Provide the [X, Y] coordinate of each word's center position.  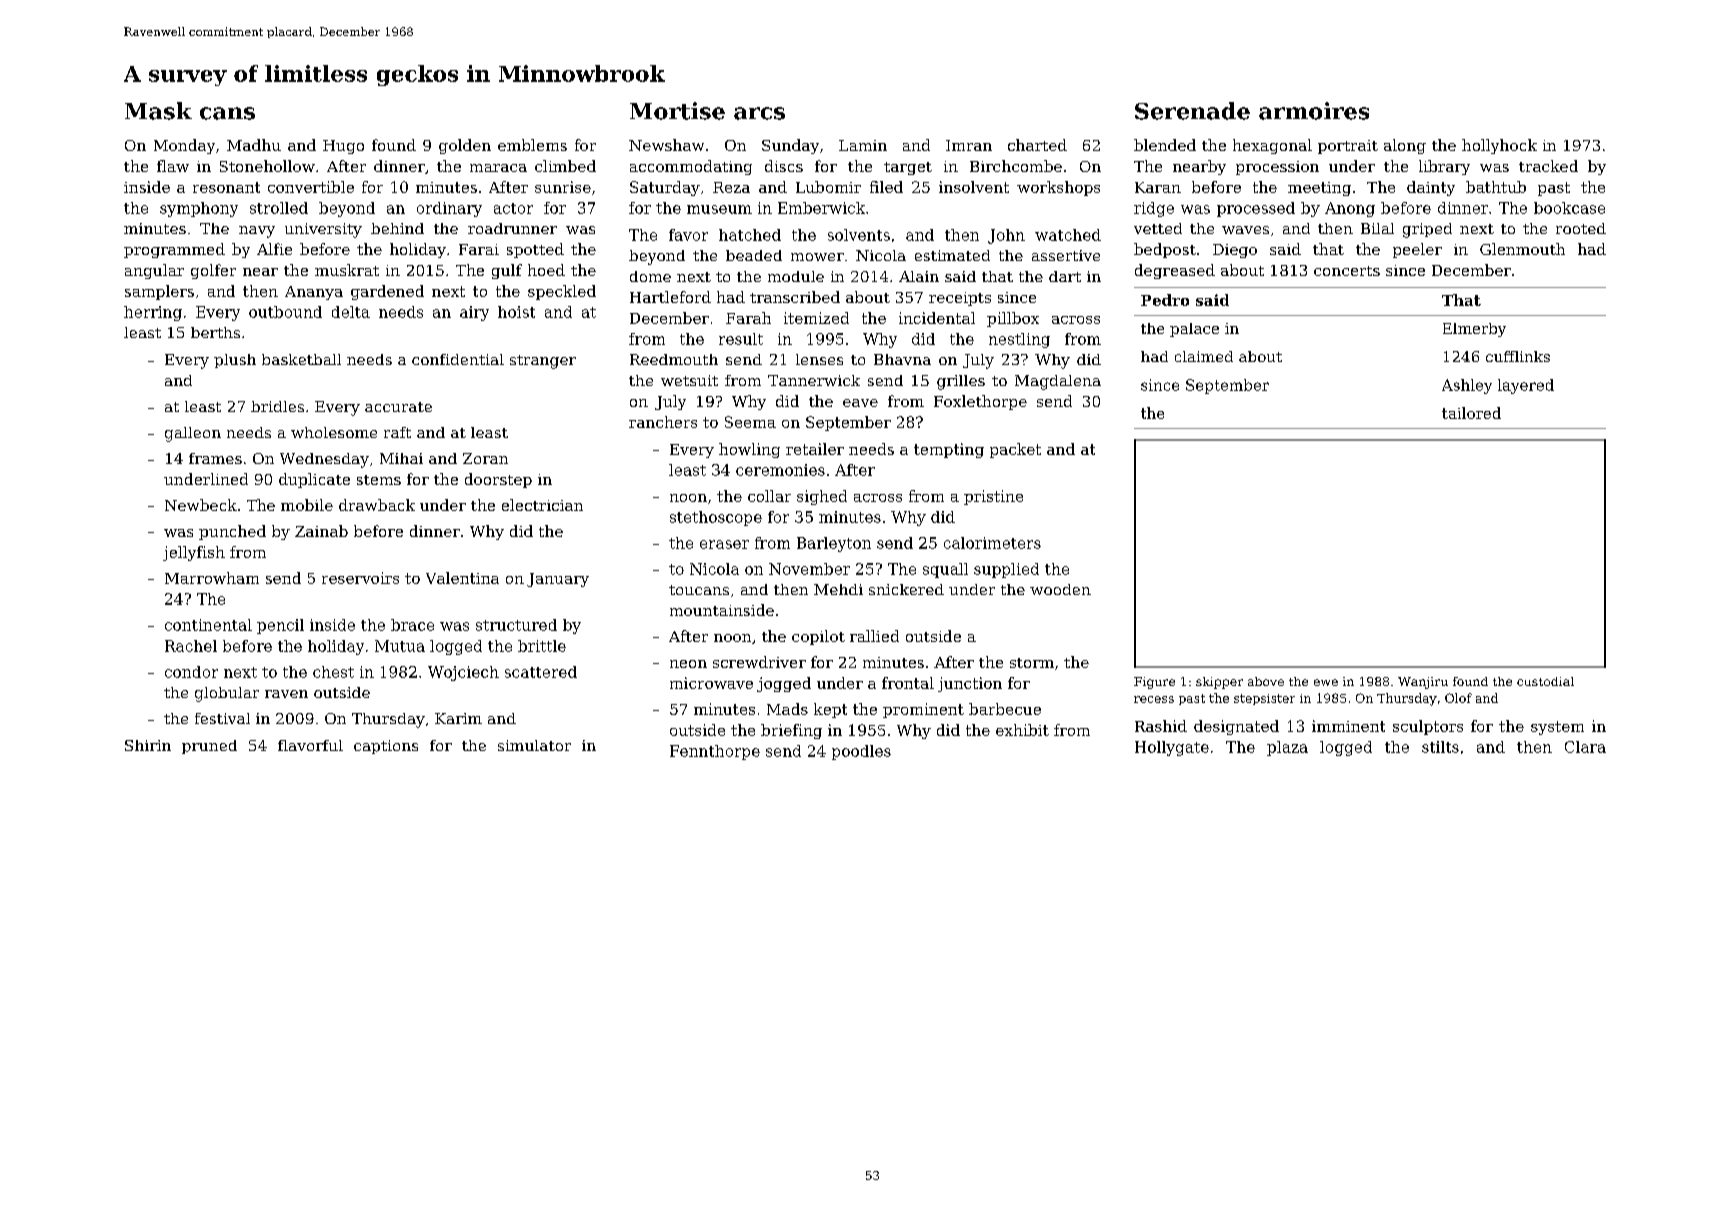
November [809, 569]
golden [465, 146]
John [1006, 236]
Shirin [148, 745]
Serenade [1192, 111]
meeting [1319, 189]
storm [1032, 663]
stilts [1440, 747]
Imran [969, 145]
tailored [1471, 413]
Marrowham [212, 578]
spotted [535, 250]
